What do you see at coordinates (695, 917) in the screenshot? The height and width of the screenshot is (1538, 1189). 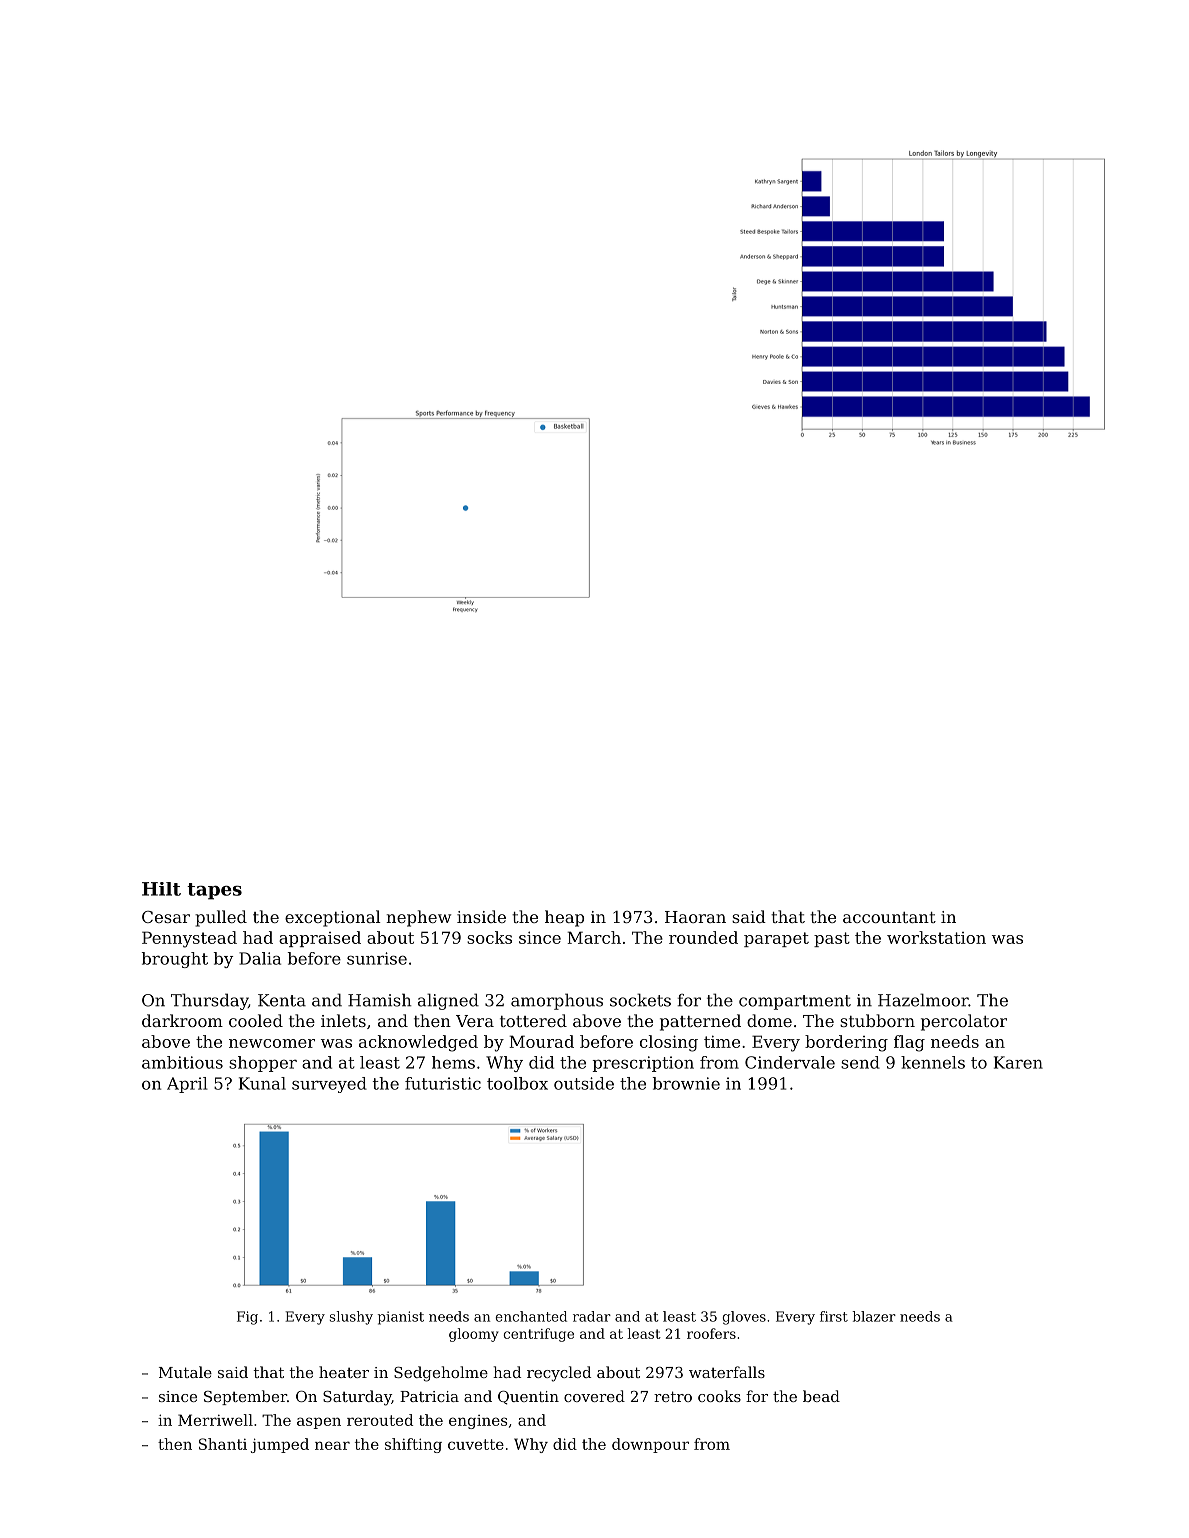 I see `Haoran` at bounding box center [695, 917].
